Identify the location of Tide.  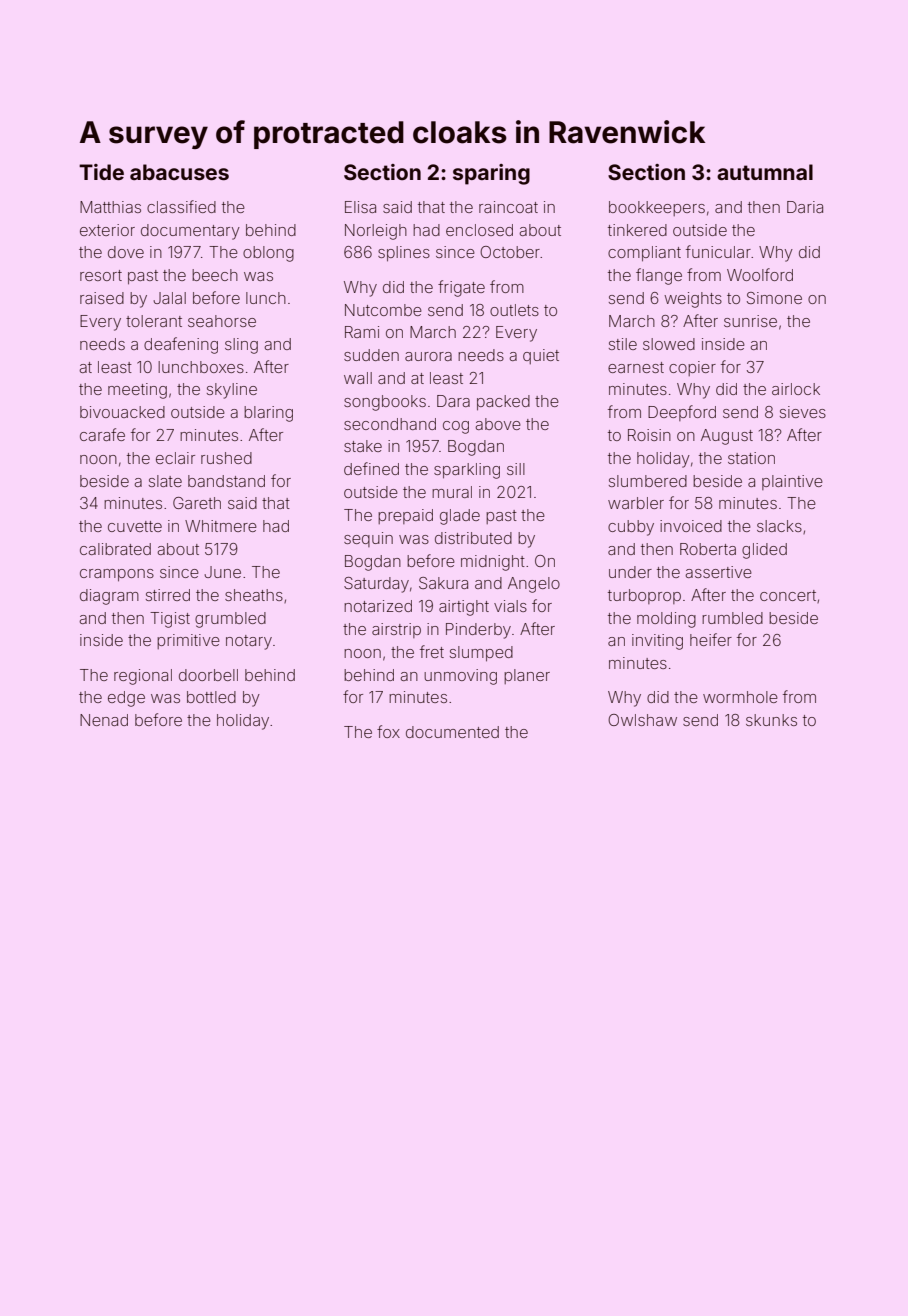
(101, 172).
